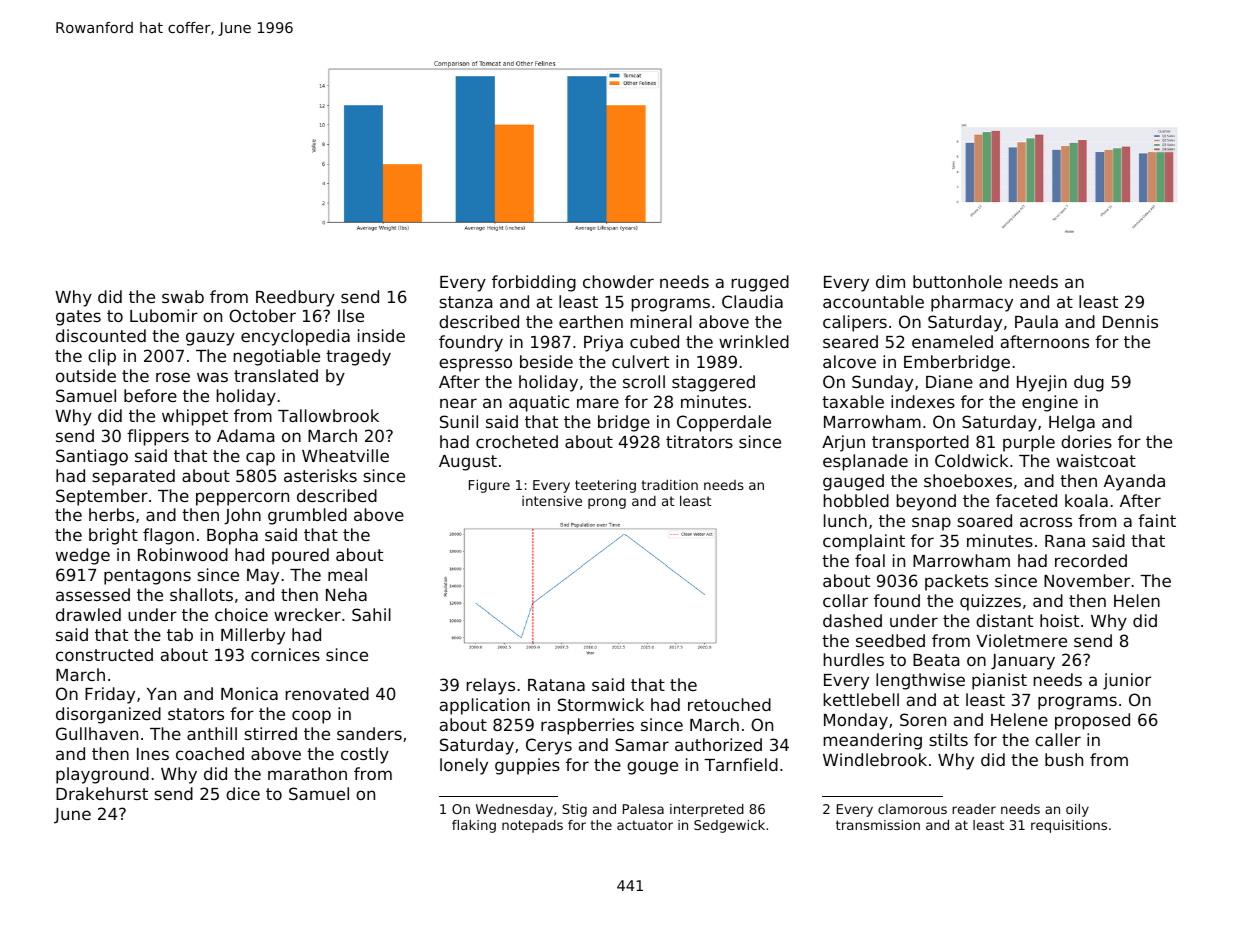 This page has height=952, width=1233. What do you see at coordinates (1127, 681) in the page?
I see `junior` at bounding box center [1127, 681].
